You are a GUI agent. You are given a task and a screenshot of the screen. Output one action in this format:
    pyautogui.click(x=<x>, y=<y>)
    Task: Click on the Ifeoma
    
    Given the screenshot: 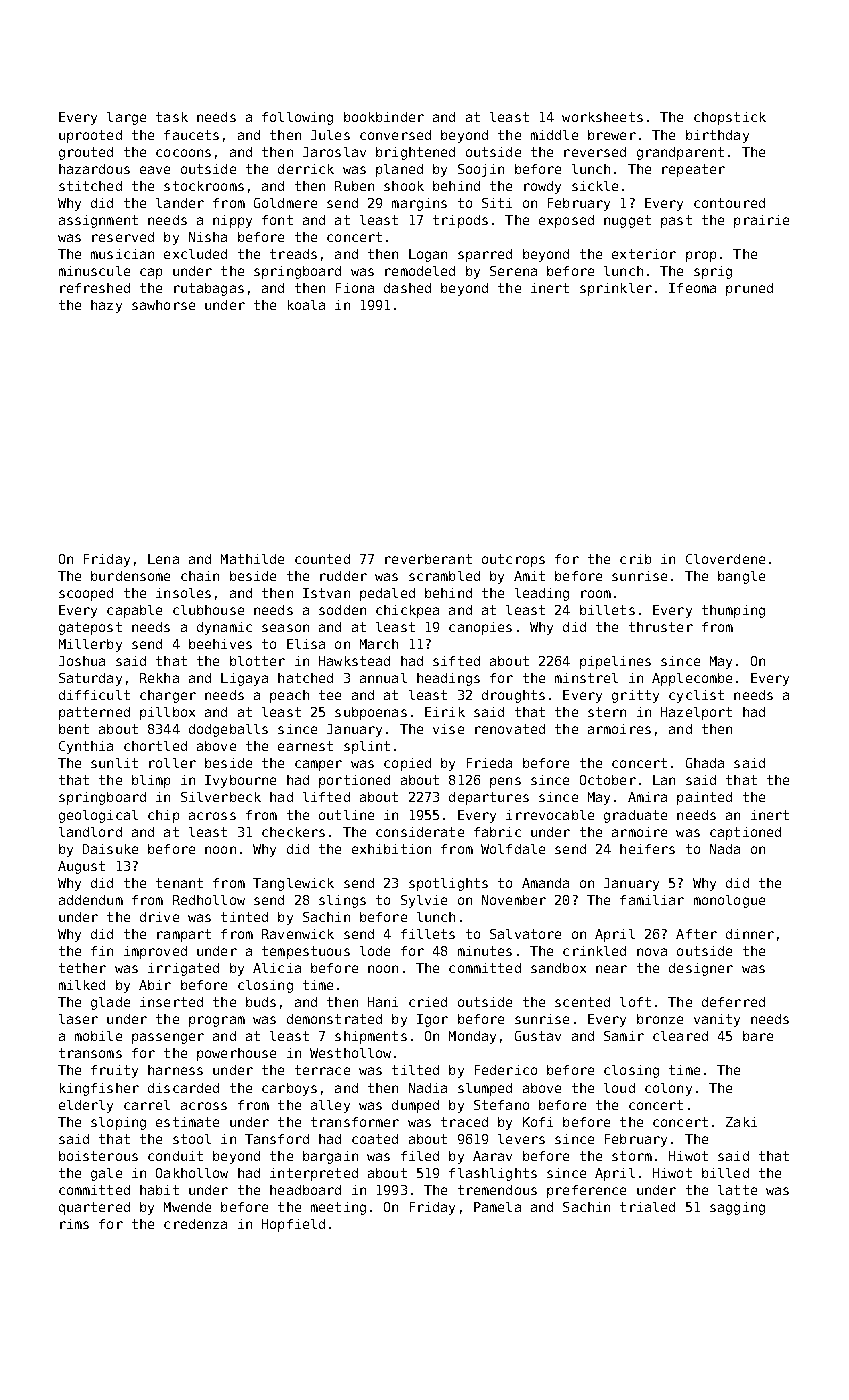 What is the action you would take?
    pyautogui.click(x=692, y=288)
